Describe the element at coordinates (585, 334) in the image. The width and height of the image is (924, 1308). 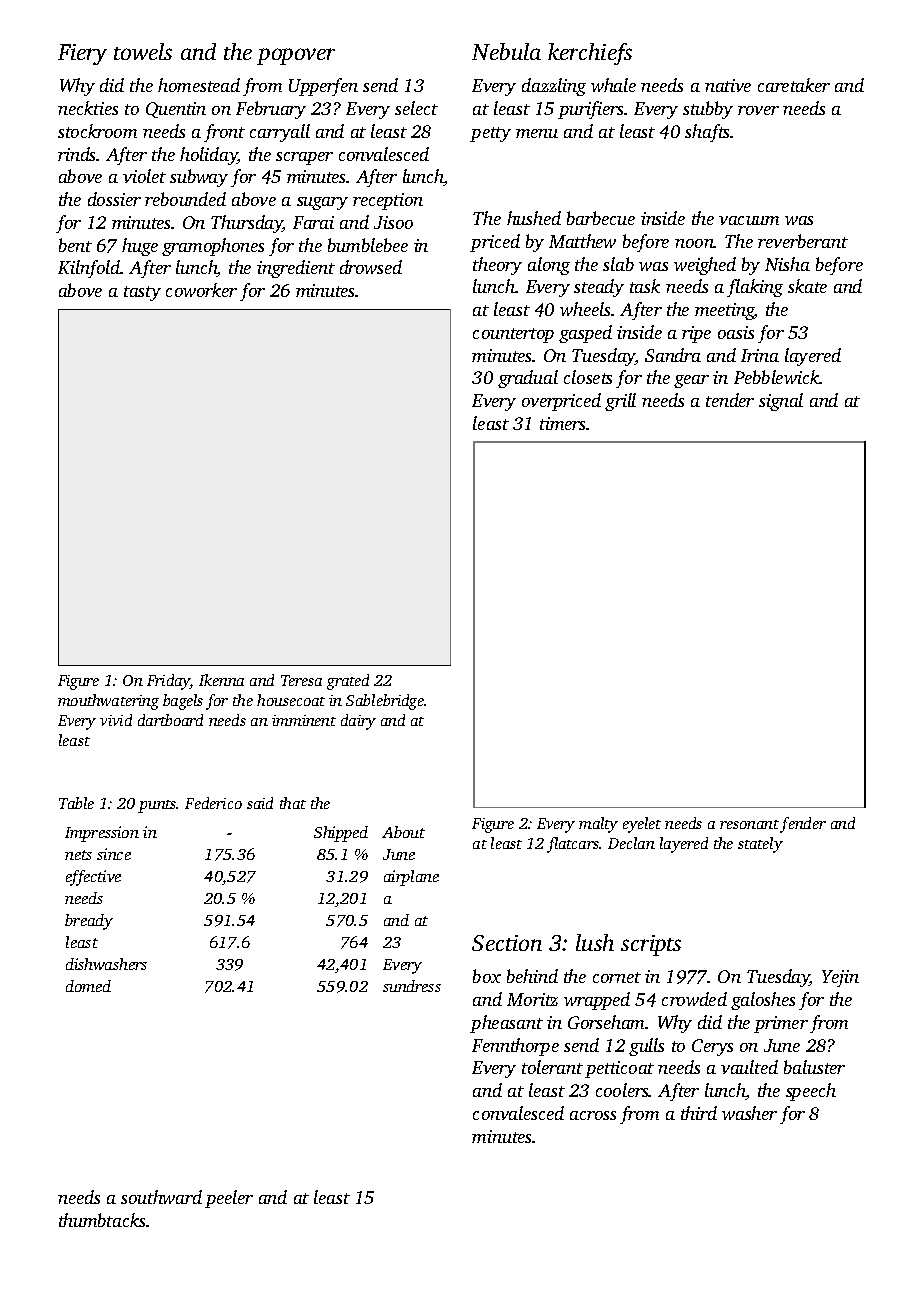
I see `gasped` at that location.
